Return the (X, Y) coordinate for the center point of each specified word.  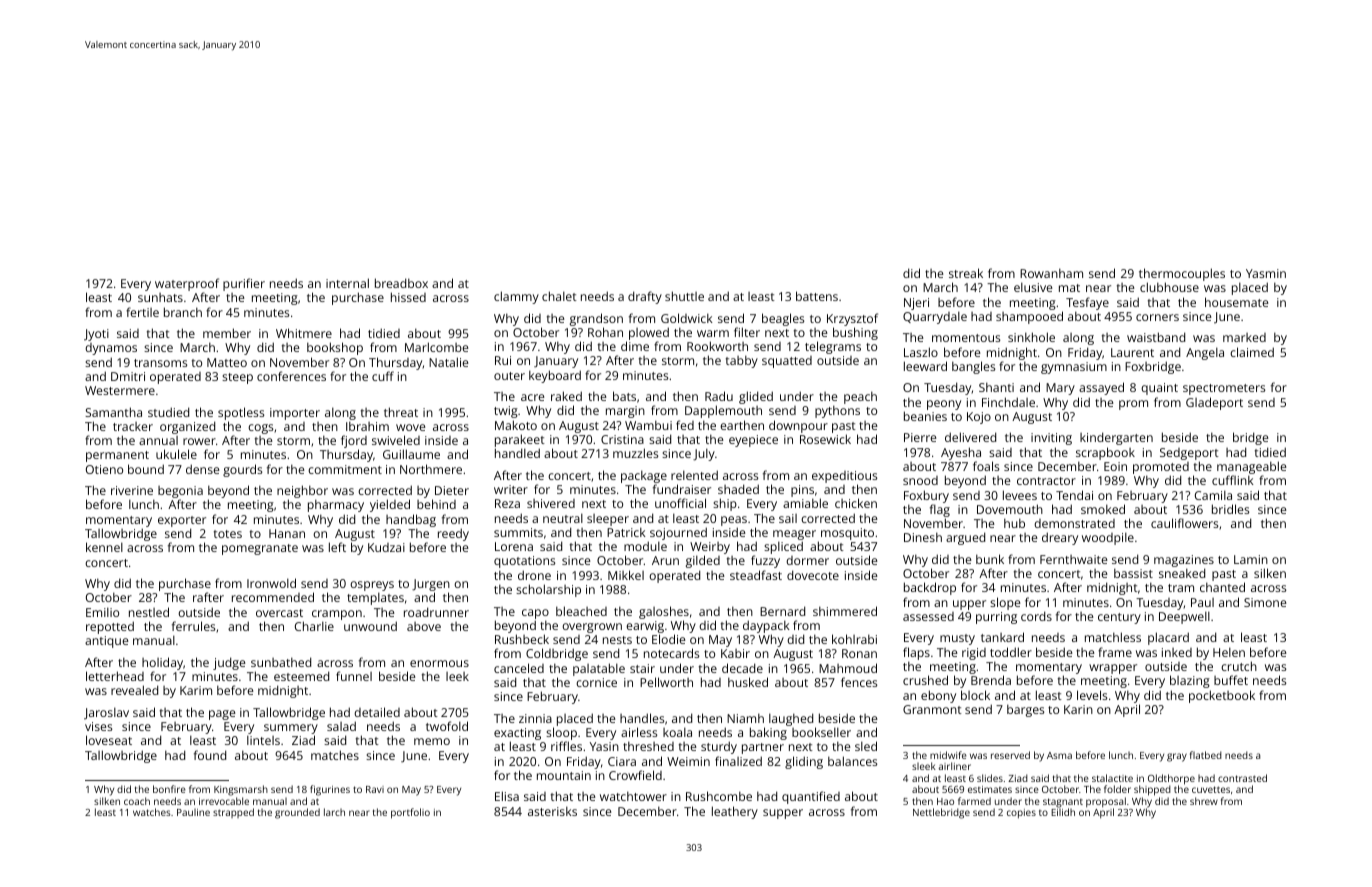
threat (401, 412)
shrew (1204, 801)
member (227, 333)
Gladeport (1214, 403)
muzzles (636, 453)
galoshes (664, 612)
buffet (1231, 680)
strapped (233, 813)
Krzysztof (852, 319)
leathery (735, 812)
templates (375, 598)
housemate (1236, 302)
